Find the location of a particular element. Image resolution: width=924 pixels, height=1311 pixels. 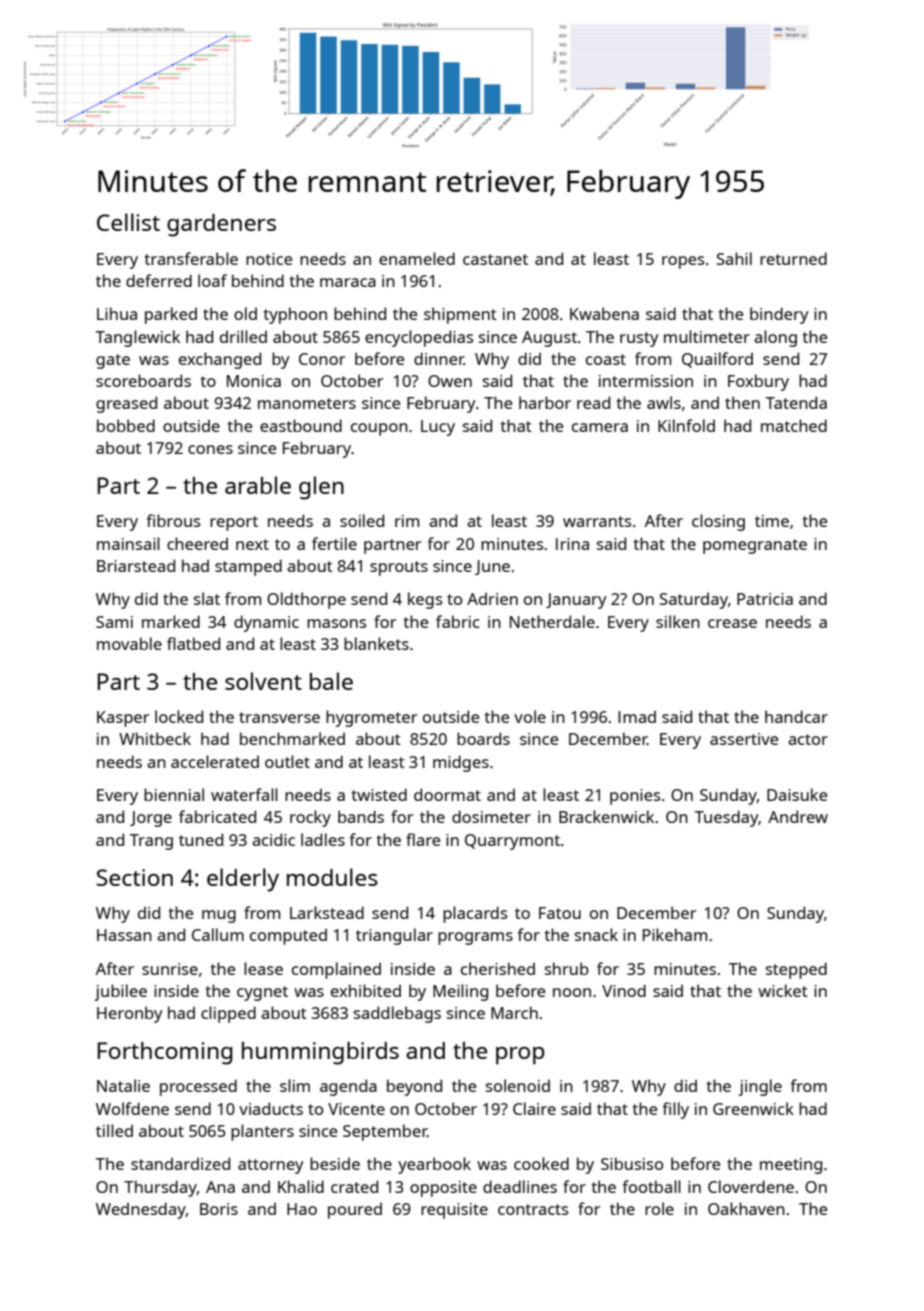

waterfall is located at coordinates (244, 794).
